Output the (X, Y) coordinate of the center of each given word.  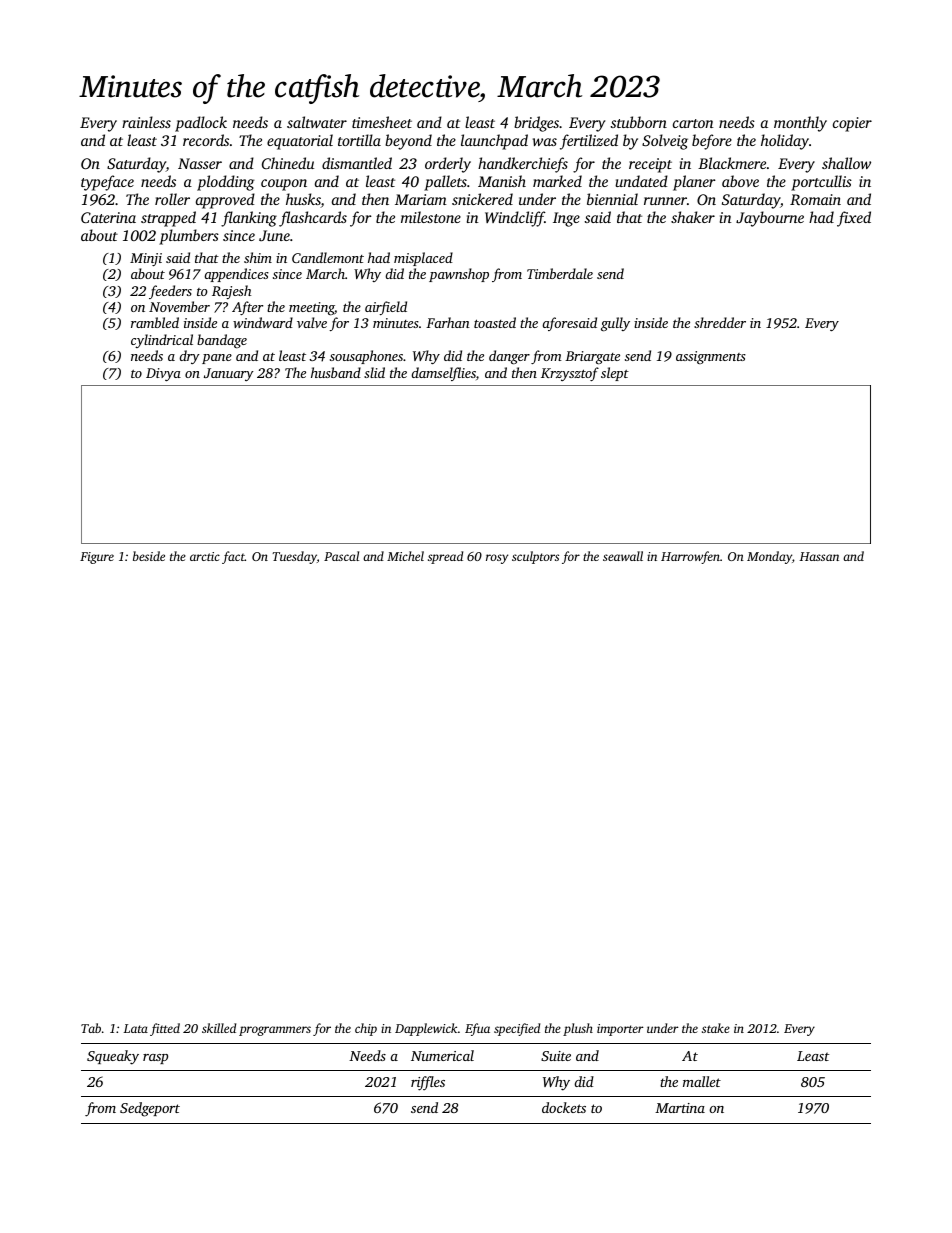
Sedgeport (150, 1109)
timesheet (382, 122)
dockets (564, 1107)
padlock (201, 124)
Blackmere (732, 163)
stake (716, 1028)
